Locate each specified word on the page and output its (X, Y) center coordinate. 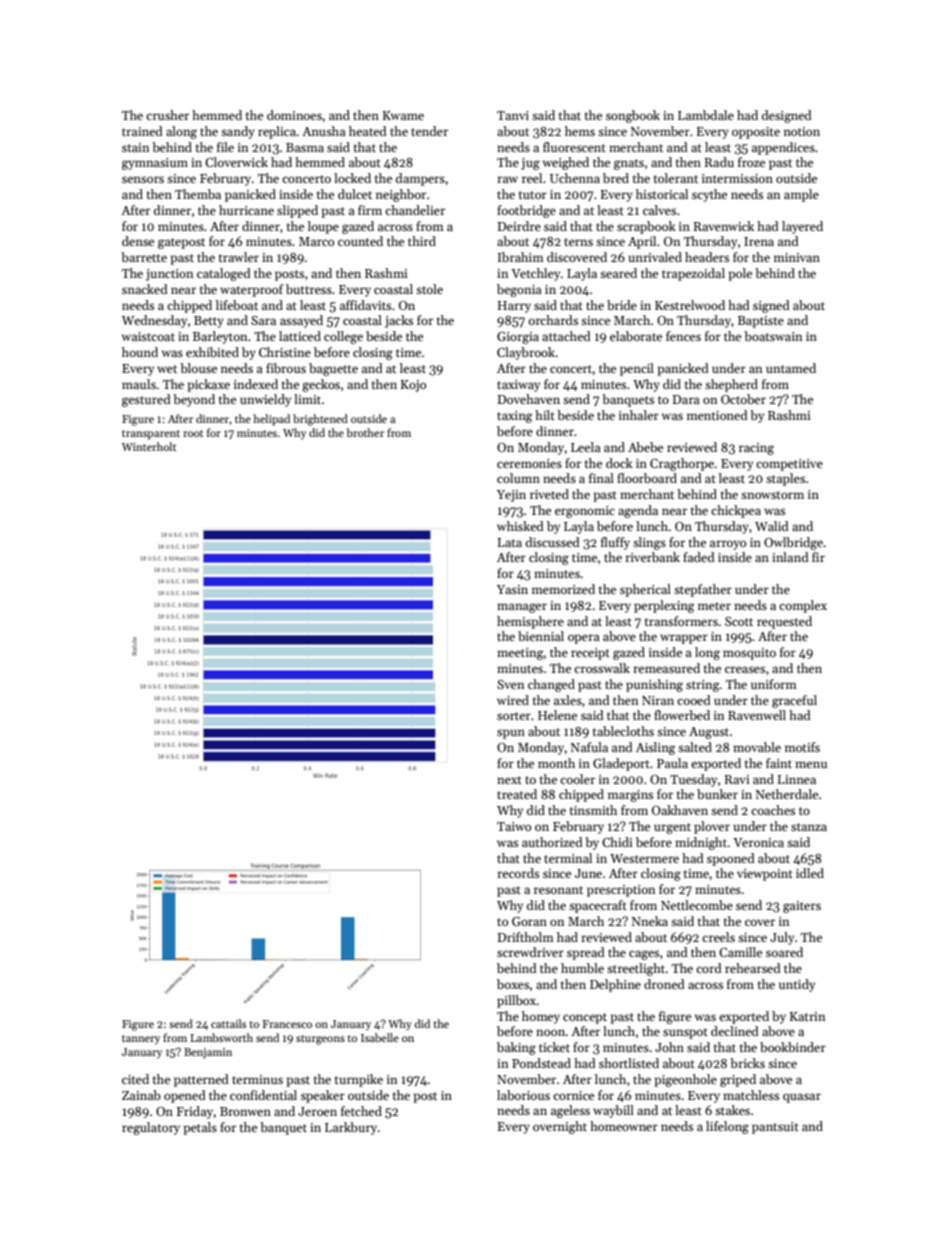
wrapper (684, 639)
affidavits (365, 305)
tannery (141, 1039)
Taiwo (514, 826)
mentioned (717, 415)
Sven (510, 684)
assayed (301, 321)
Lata (510, 542)
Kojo (413, 386)
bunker (717, 794)
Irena (759, 241)
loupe (323, 227)
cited (135, 1079)
